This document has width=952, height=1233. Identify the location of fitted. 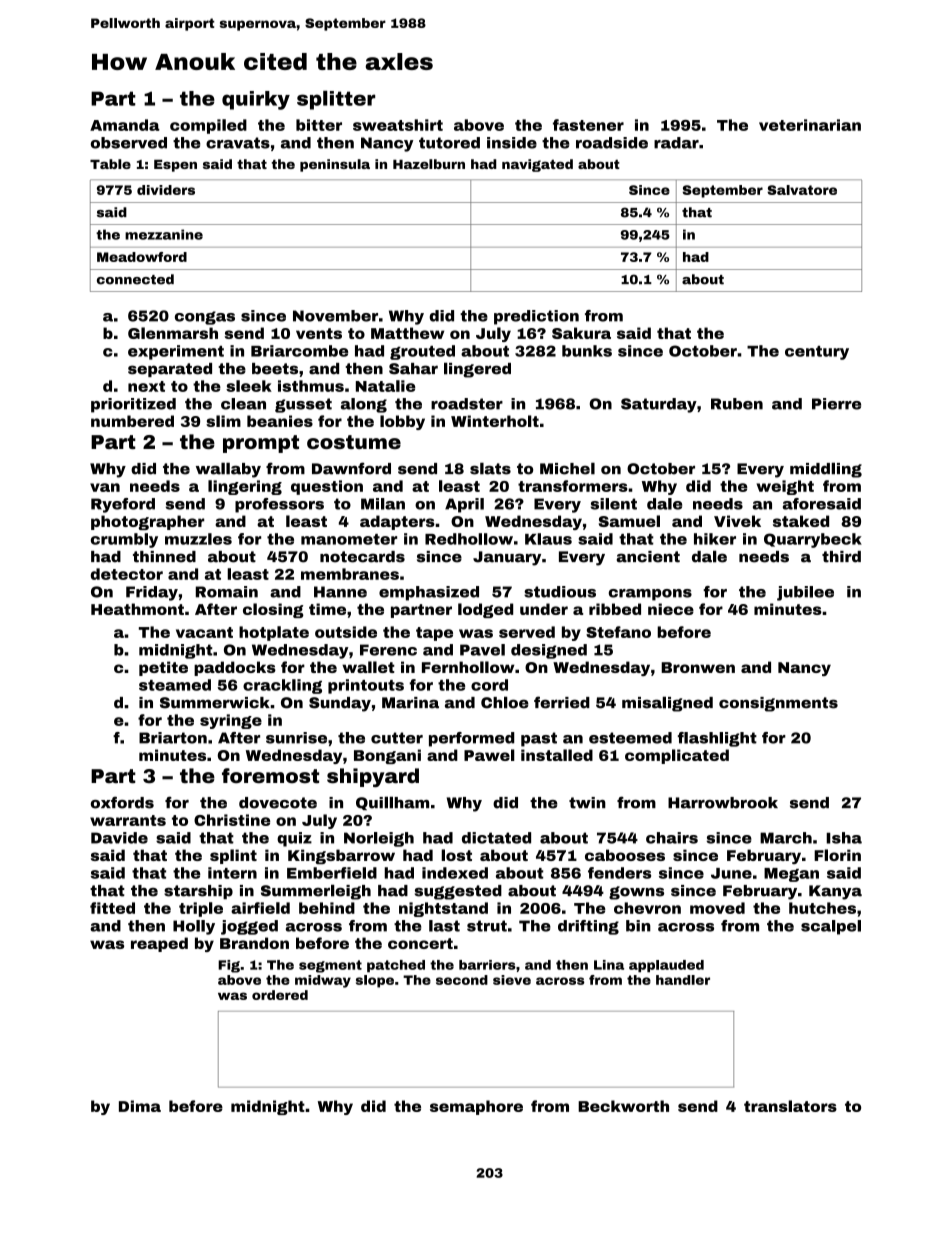
(112, 908).
